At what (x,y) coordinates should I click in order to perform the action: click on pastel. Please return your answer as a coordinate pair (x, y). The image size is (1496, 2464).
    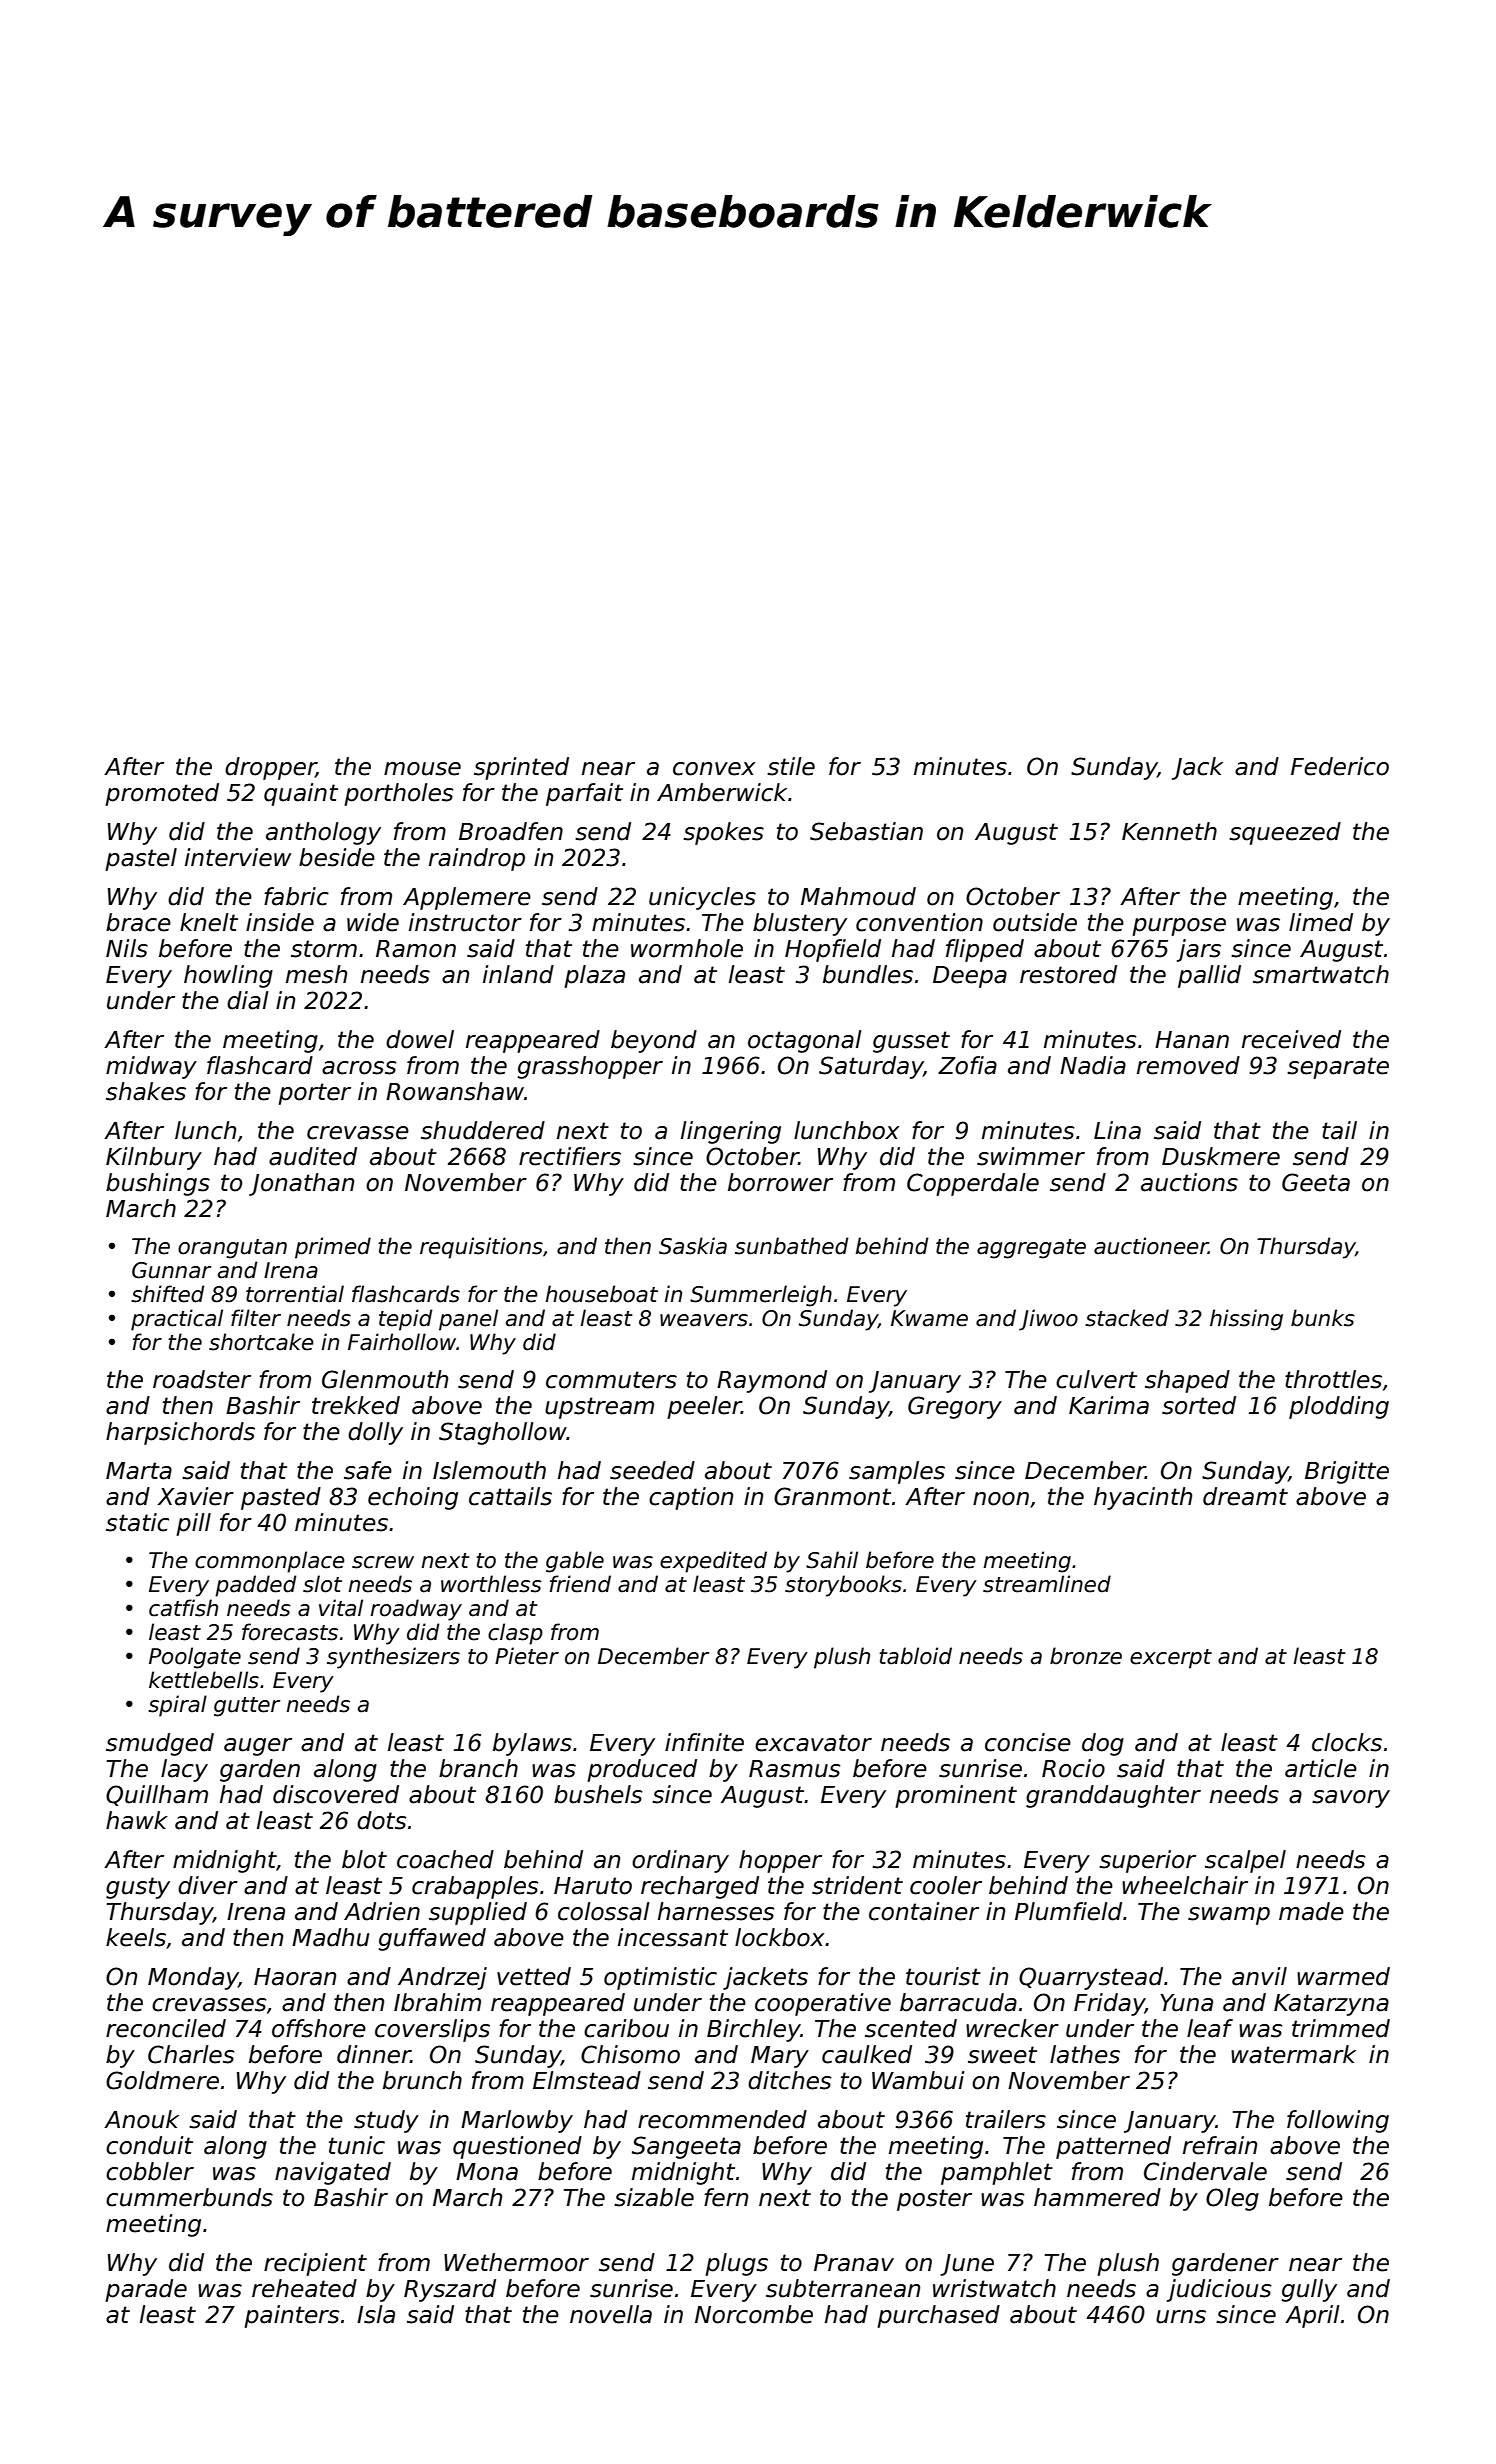
    Looking at the image, I should click on (141, 859).
